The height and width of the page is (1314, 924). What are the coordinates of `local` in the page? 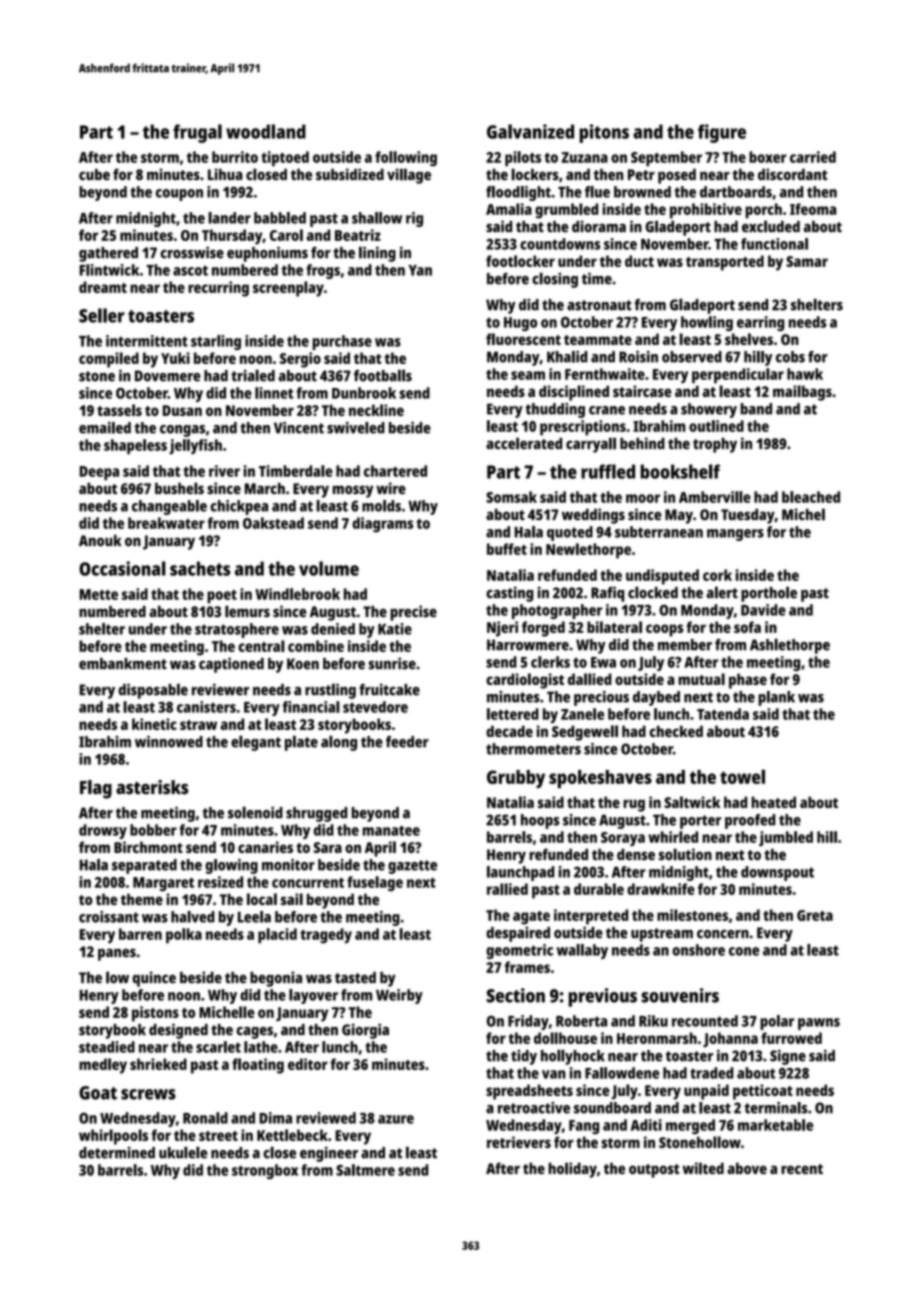 It's located at (262, 899).
